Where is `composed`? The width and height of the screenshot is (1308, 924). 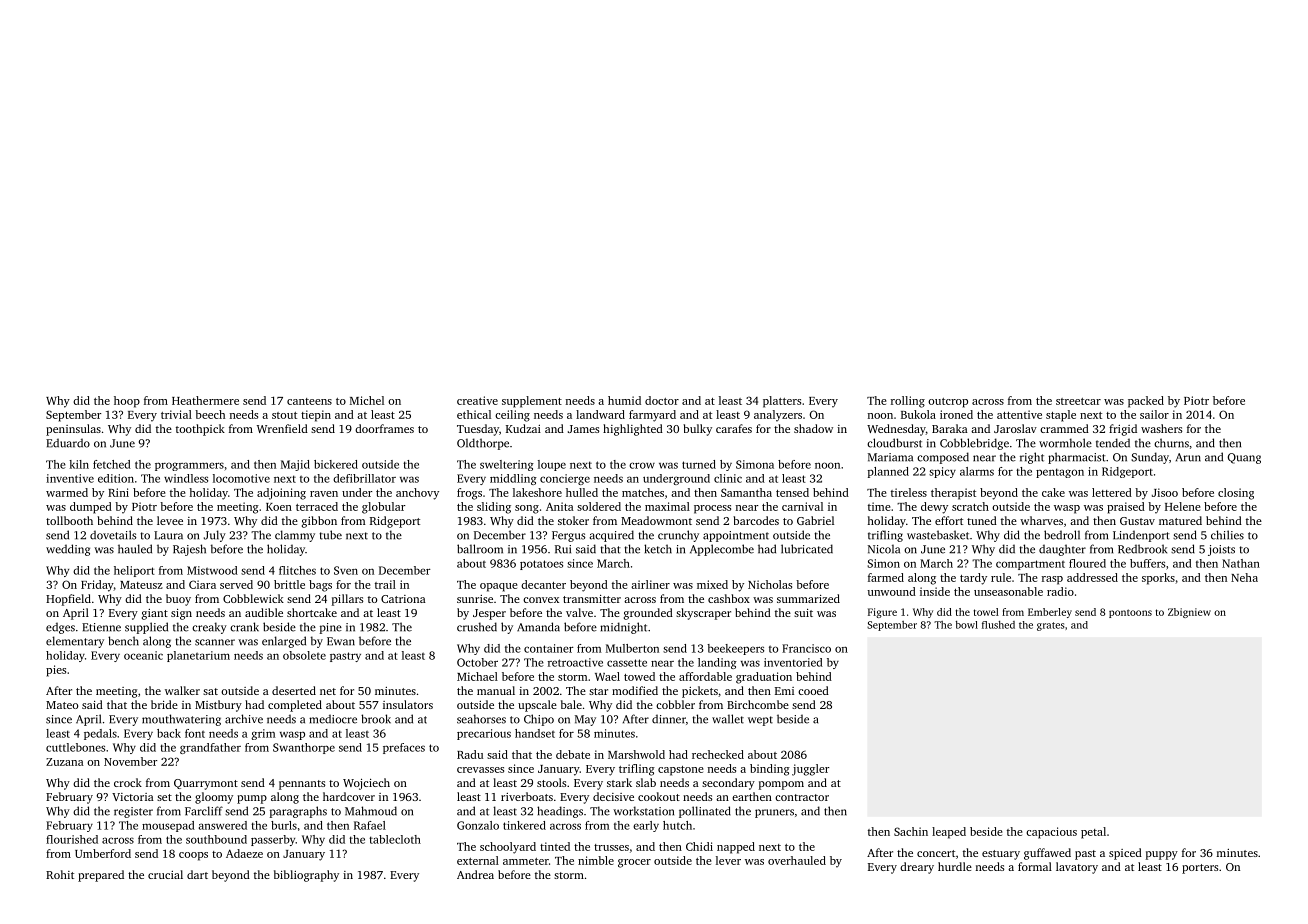
composed is located at coordinates (943, 458).
